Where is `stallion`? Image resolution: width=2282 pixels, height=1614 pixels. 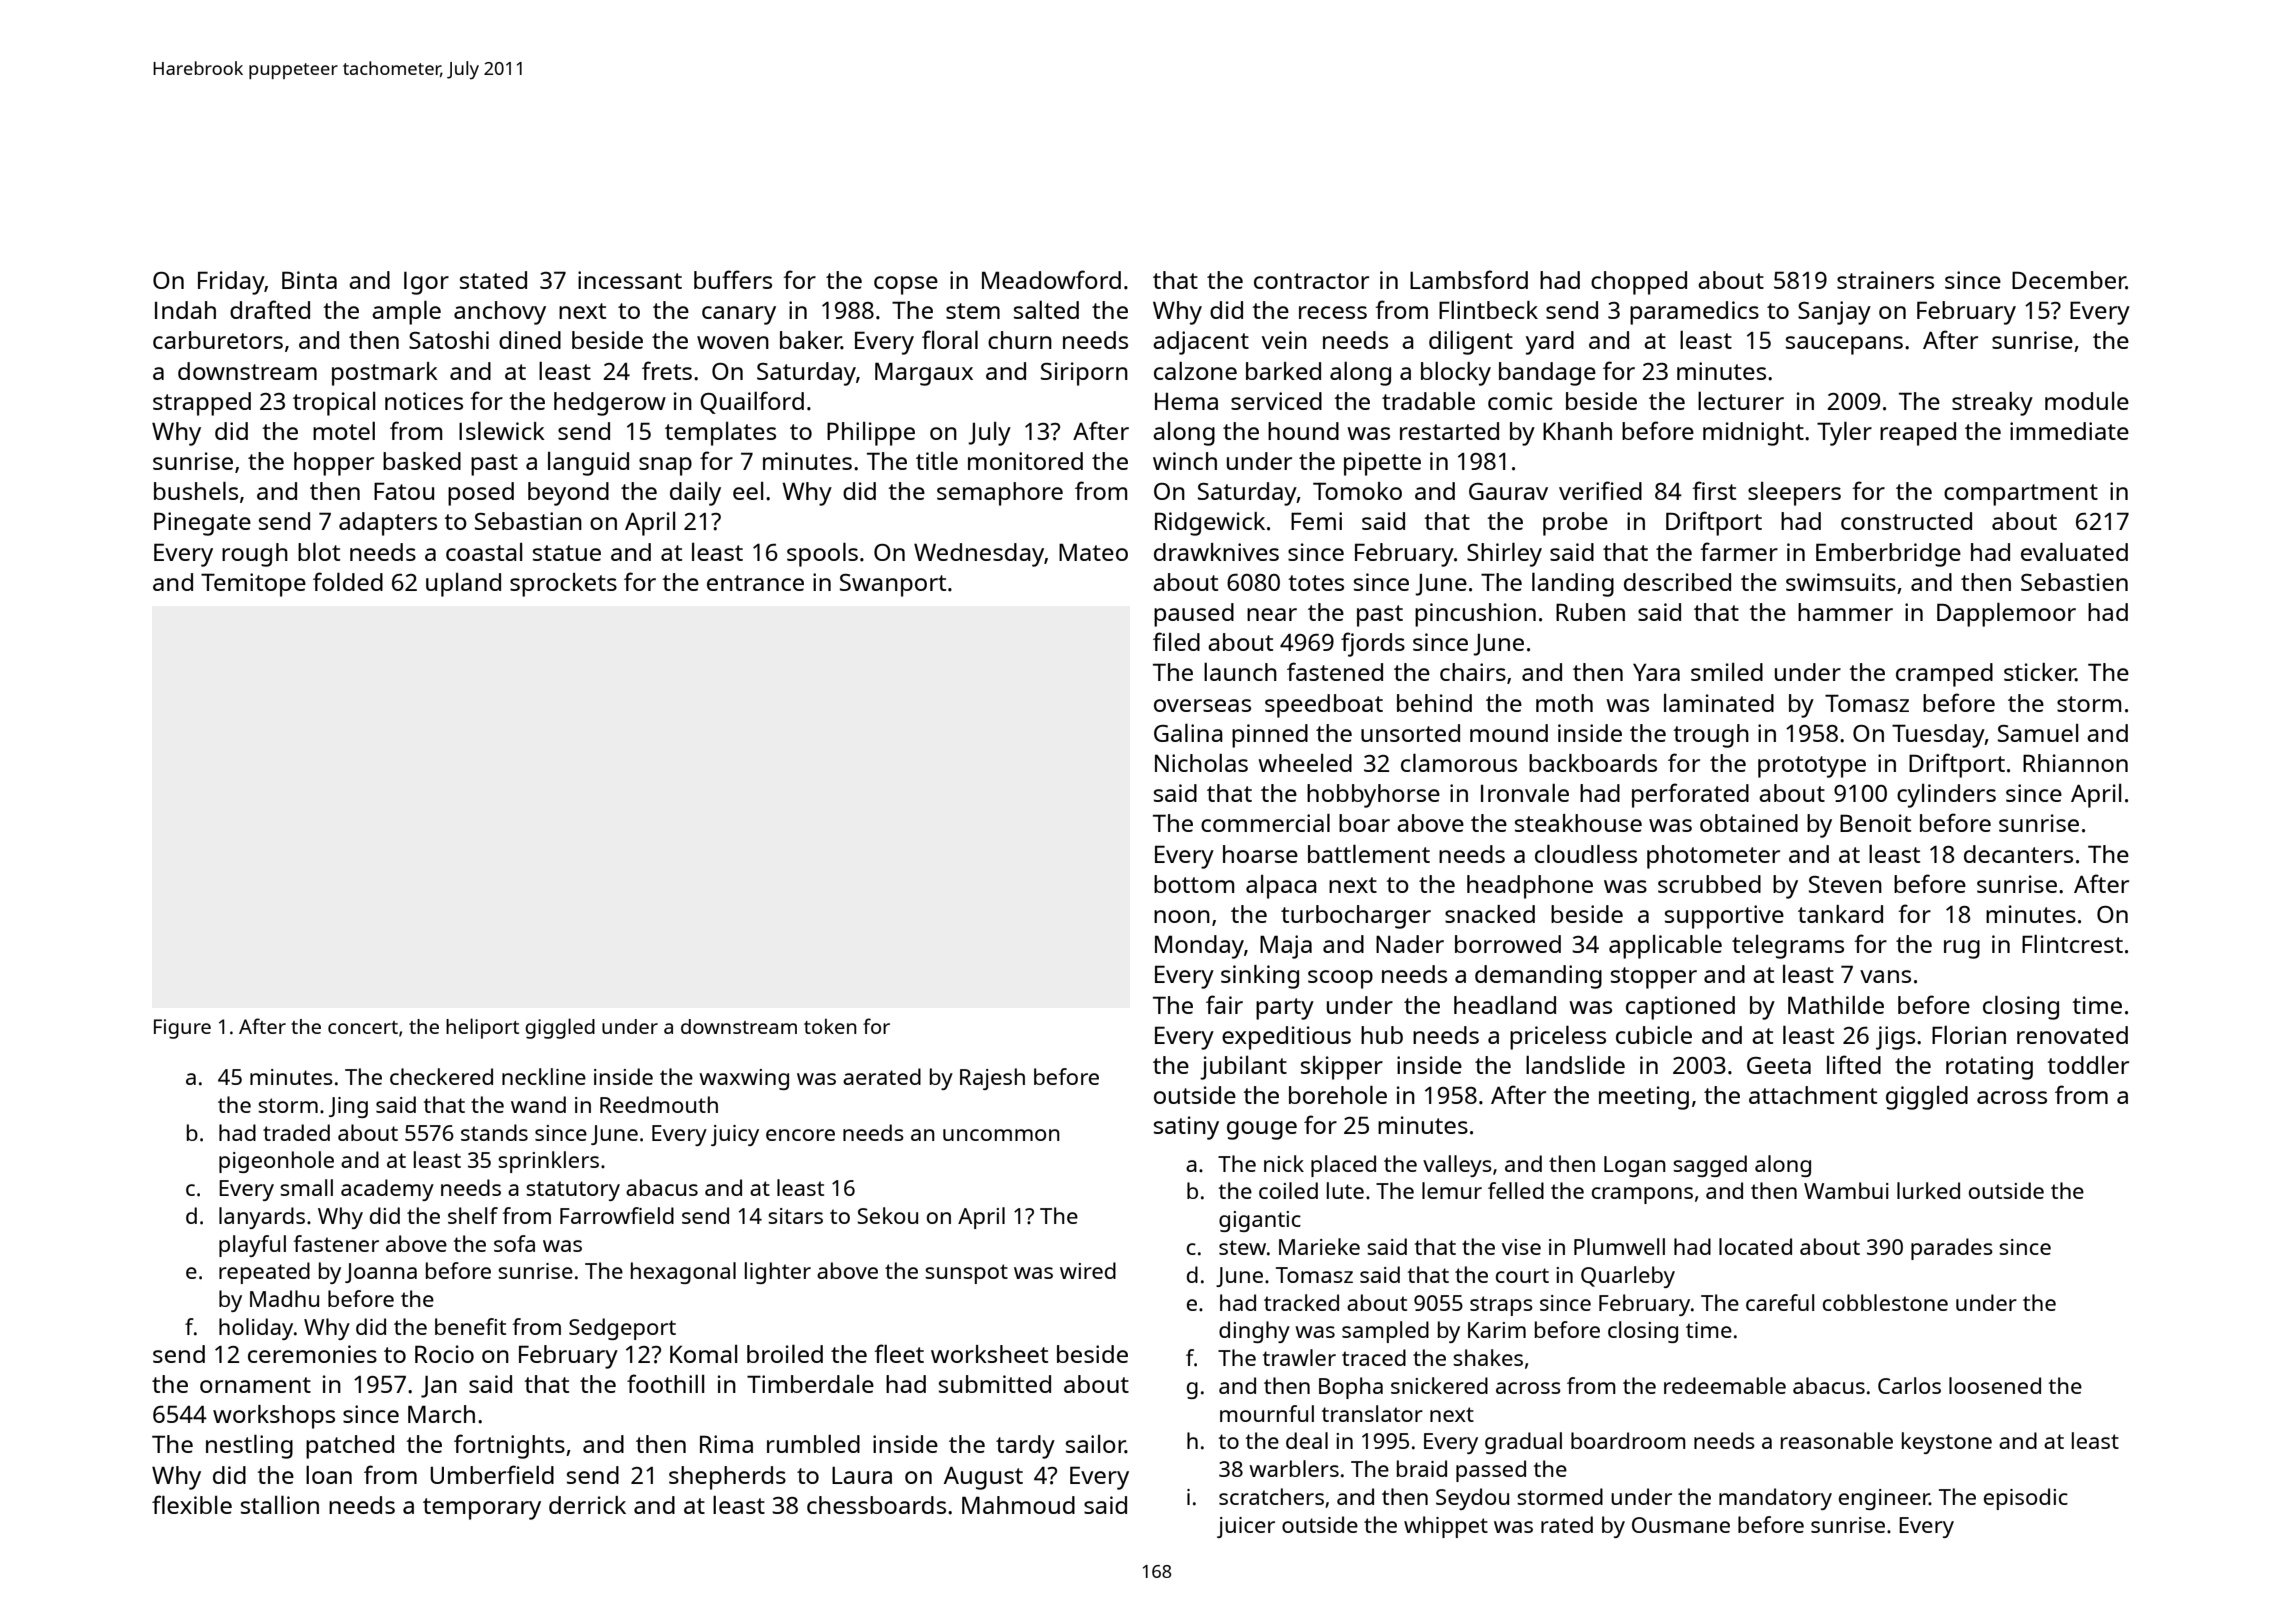
stallion is located at coordinates (280, 1505).
